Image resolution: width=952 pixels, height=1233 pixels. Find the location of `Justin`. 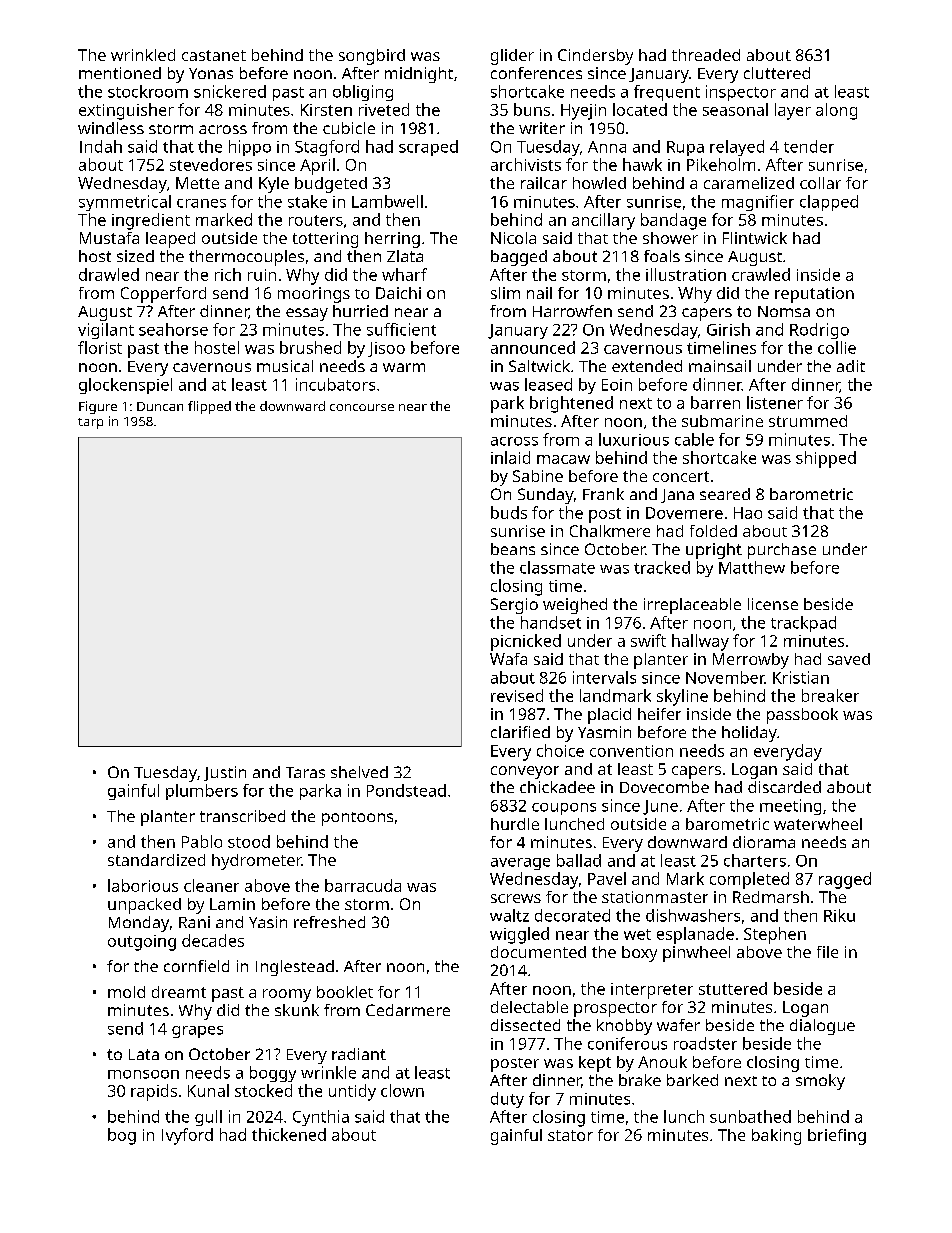

Justin is located at coordinates (225, 773).
